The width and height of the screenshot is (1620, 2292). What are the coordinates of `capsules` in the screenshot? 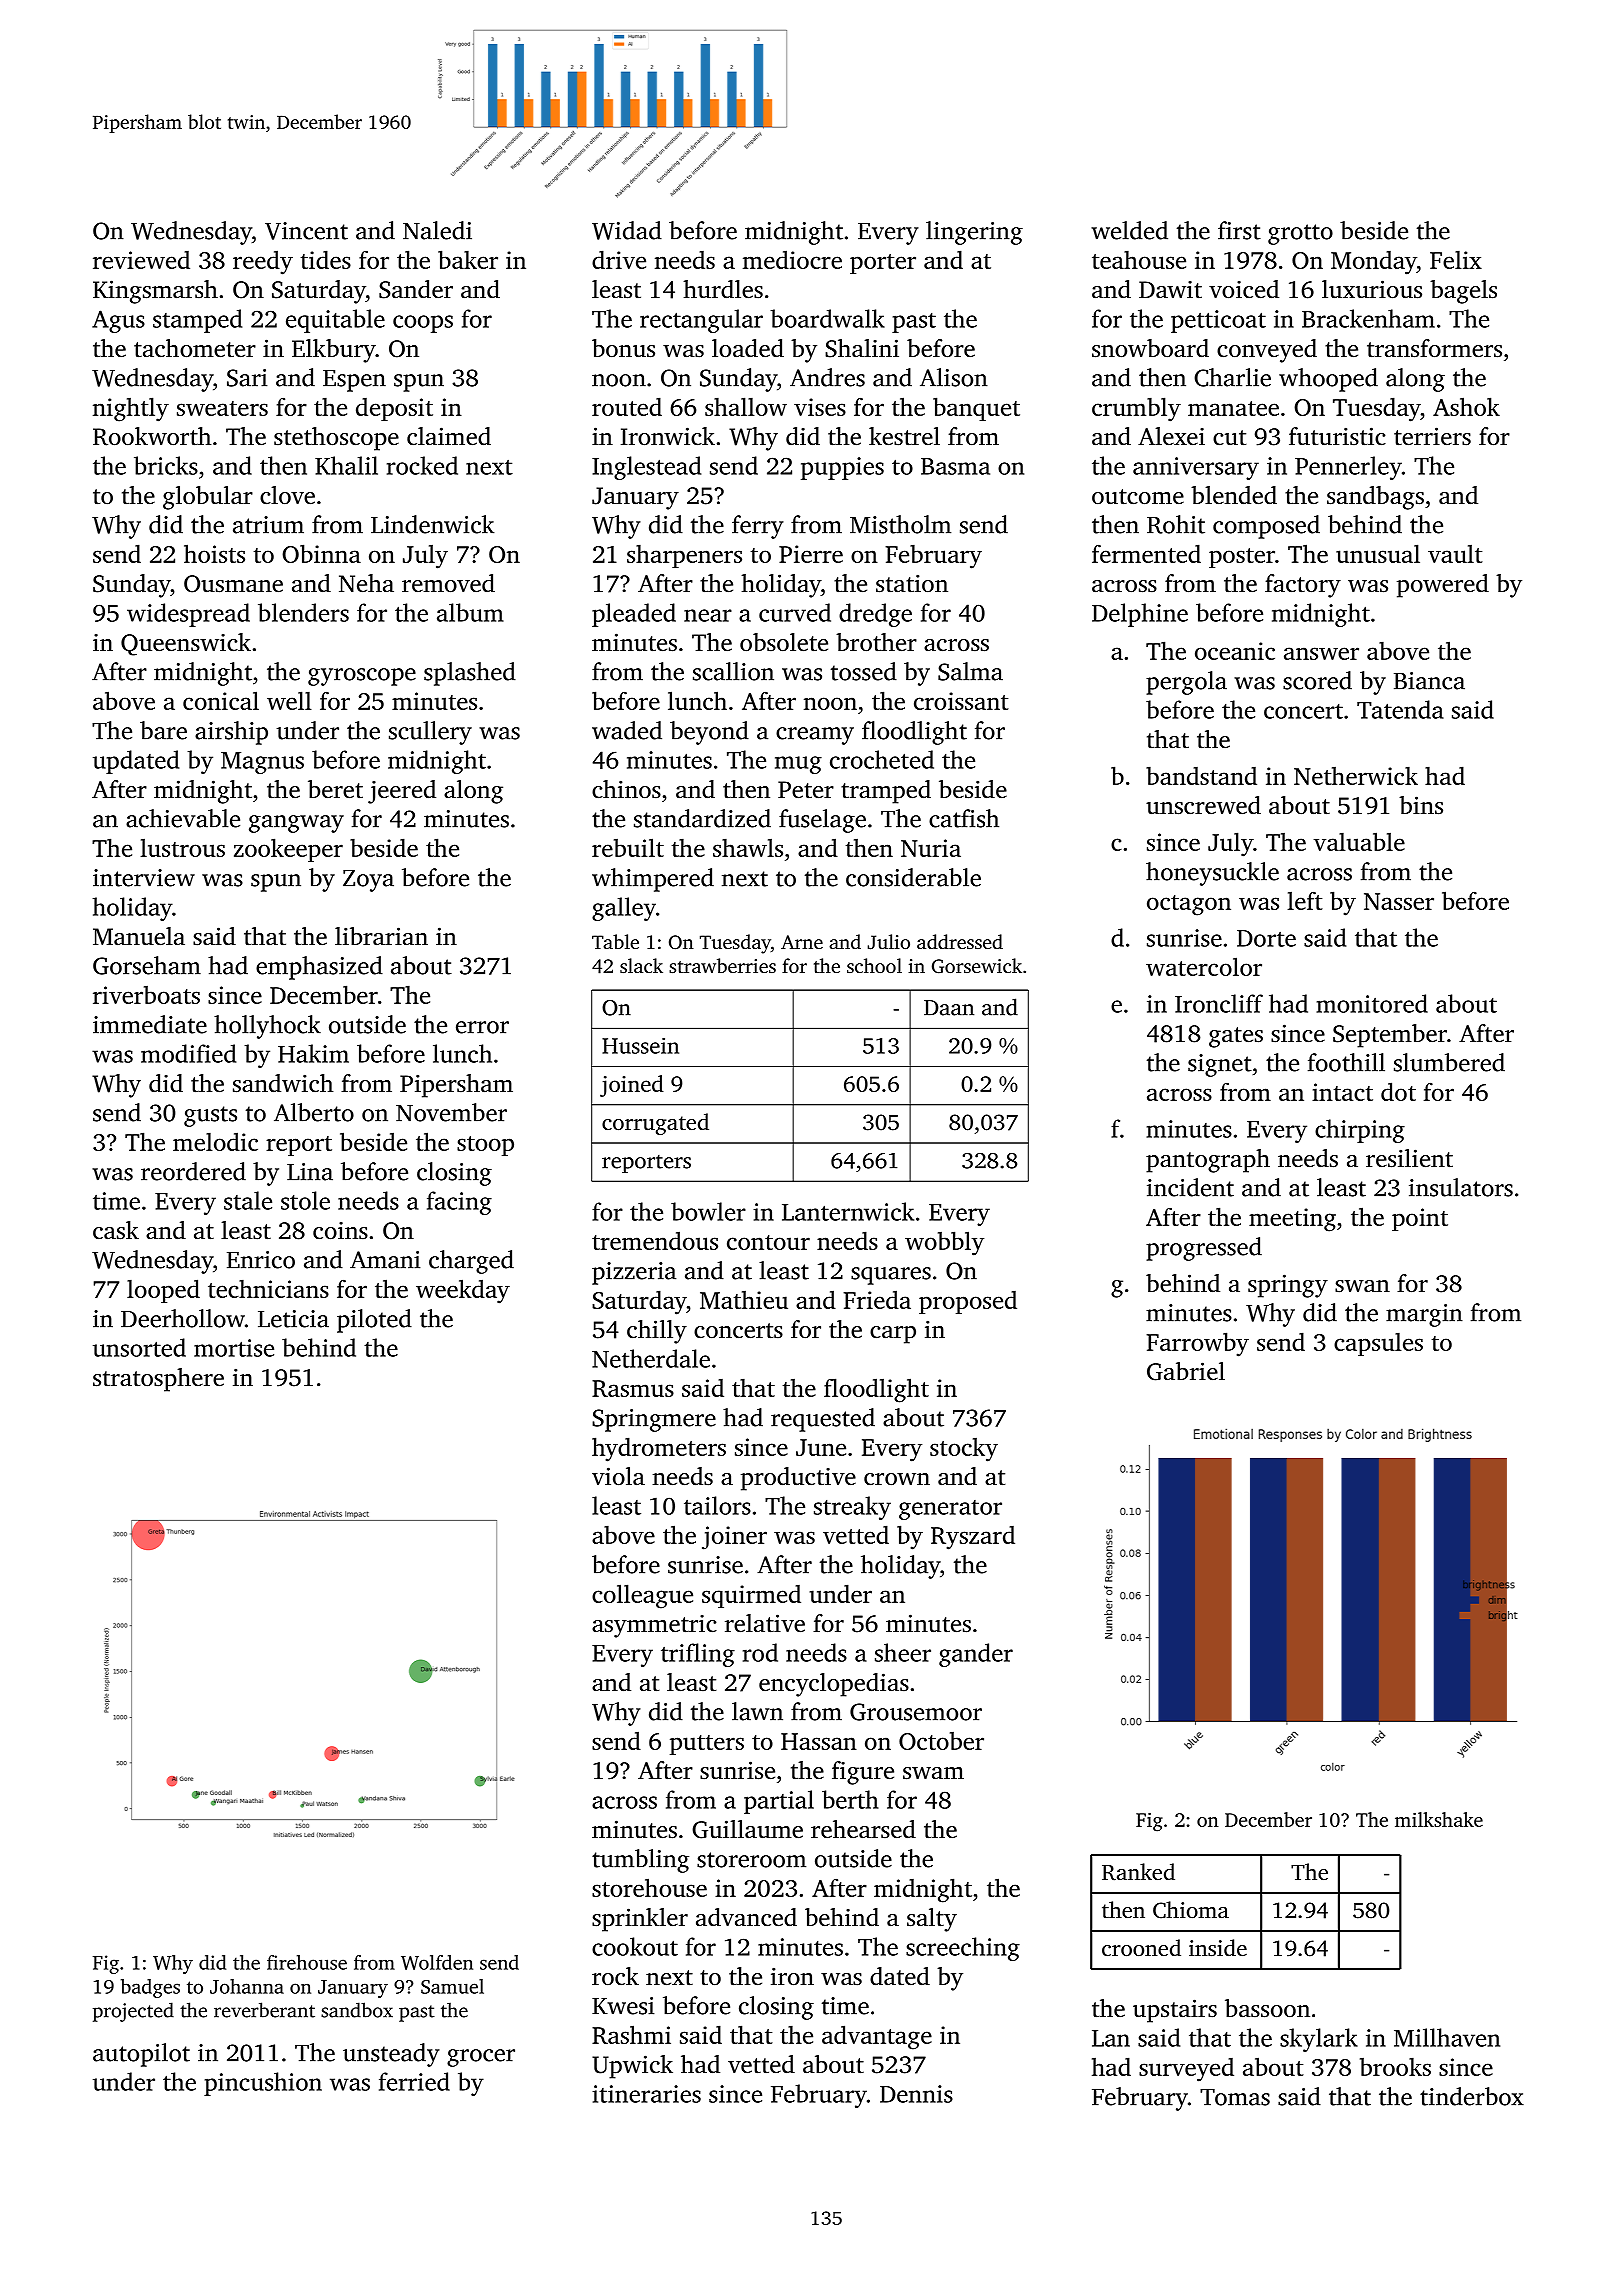 It's located at (1378, 1344).
